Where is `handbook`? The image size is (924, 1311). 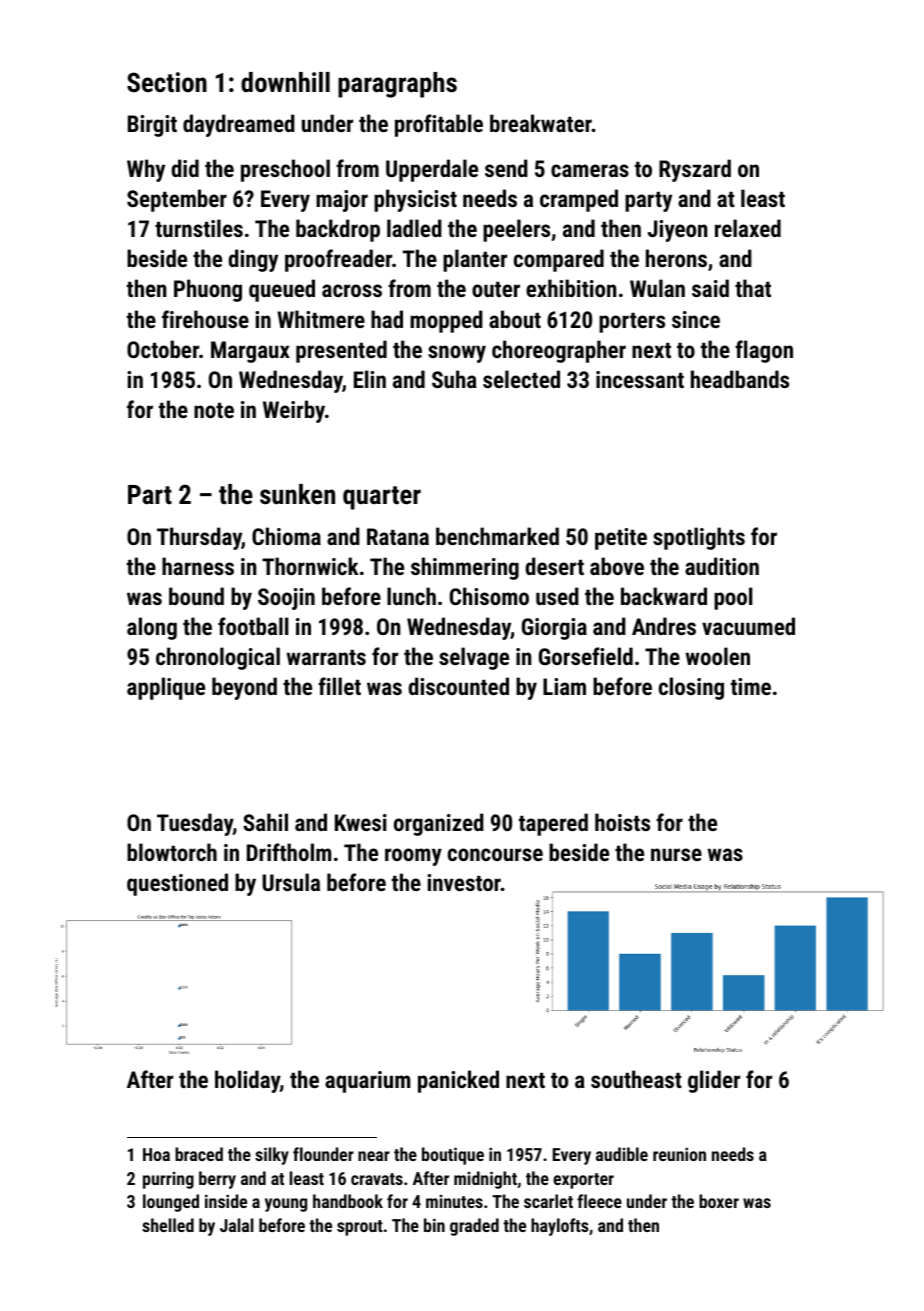 handbook is located at coordinates (348, 1201).
